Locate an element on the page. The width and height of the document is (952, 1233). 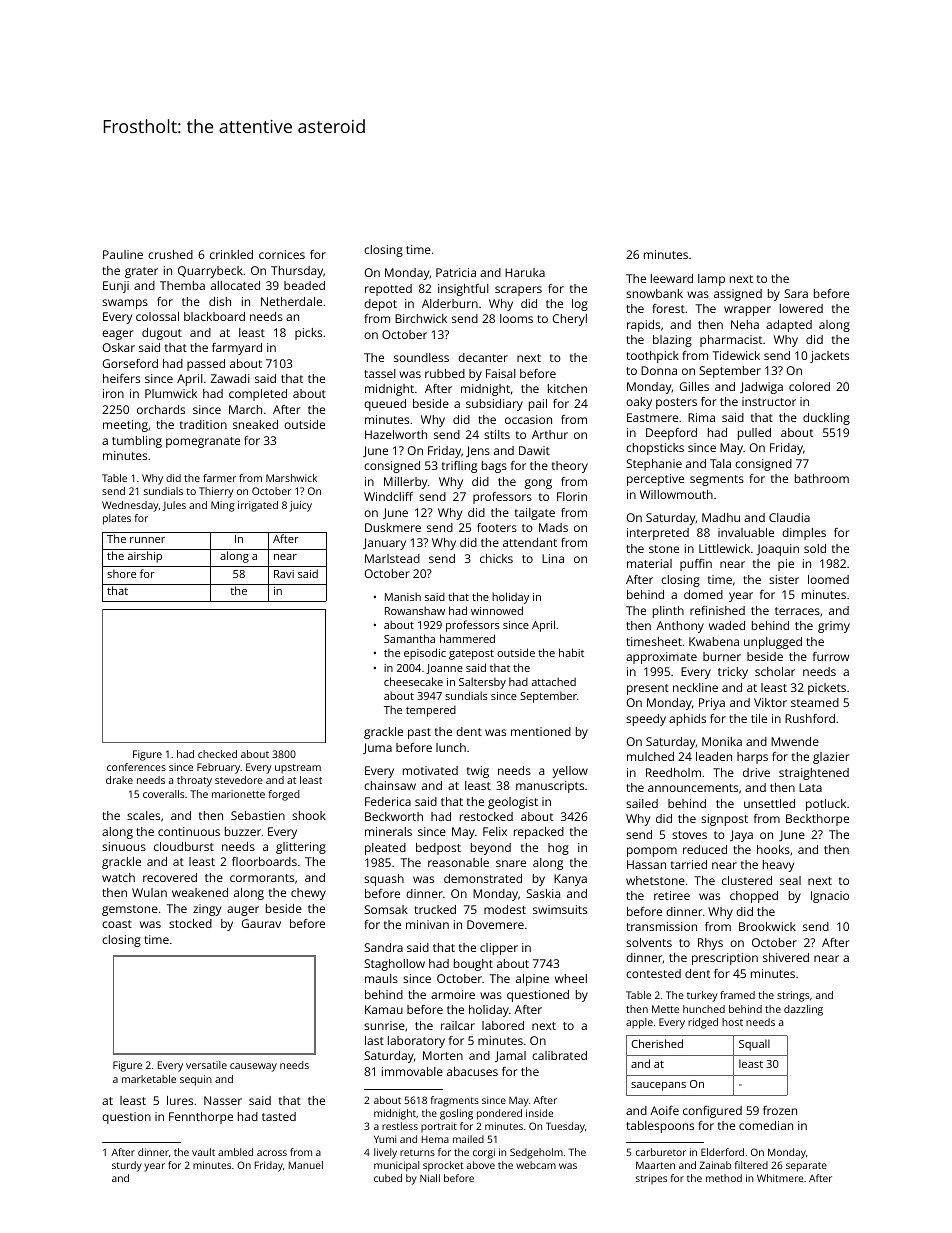
Eunji is located at coordinates (116, 287).
